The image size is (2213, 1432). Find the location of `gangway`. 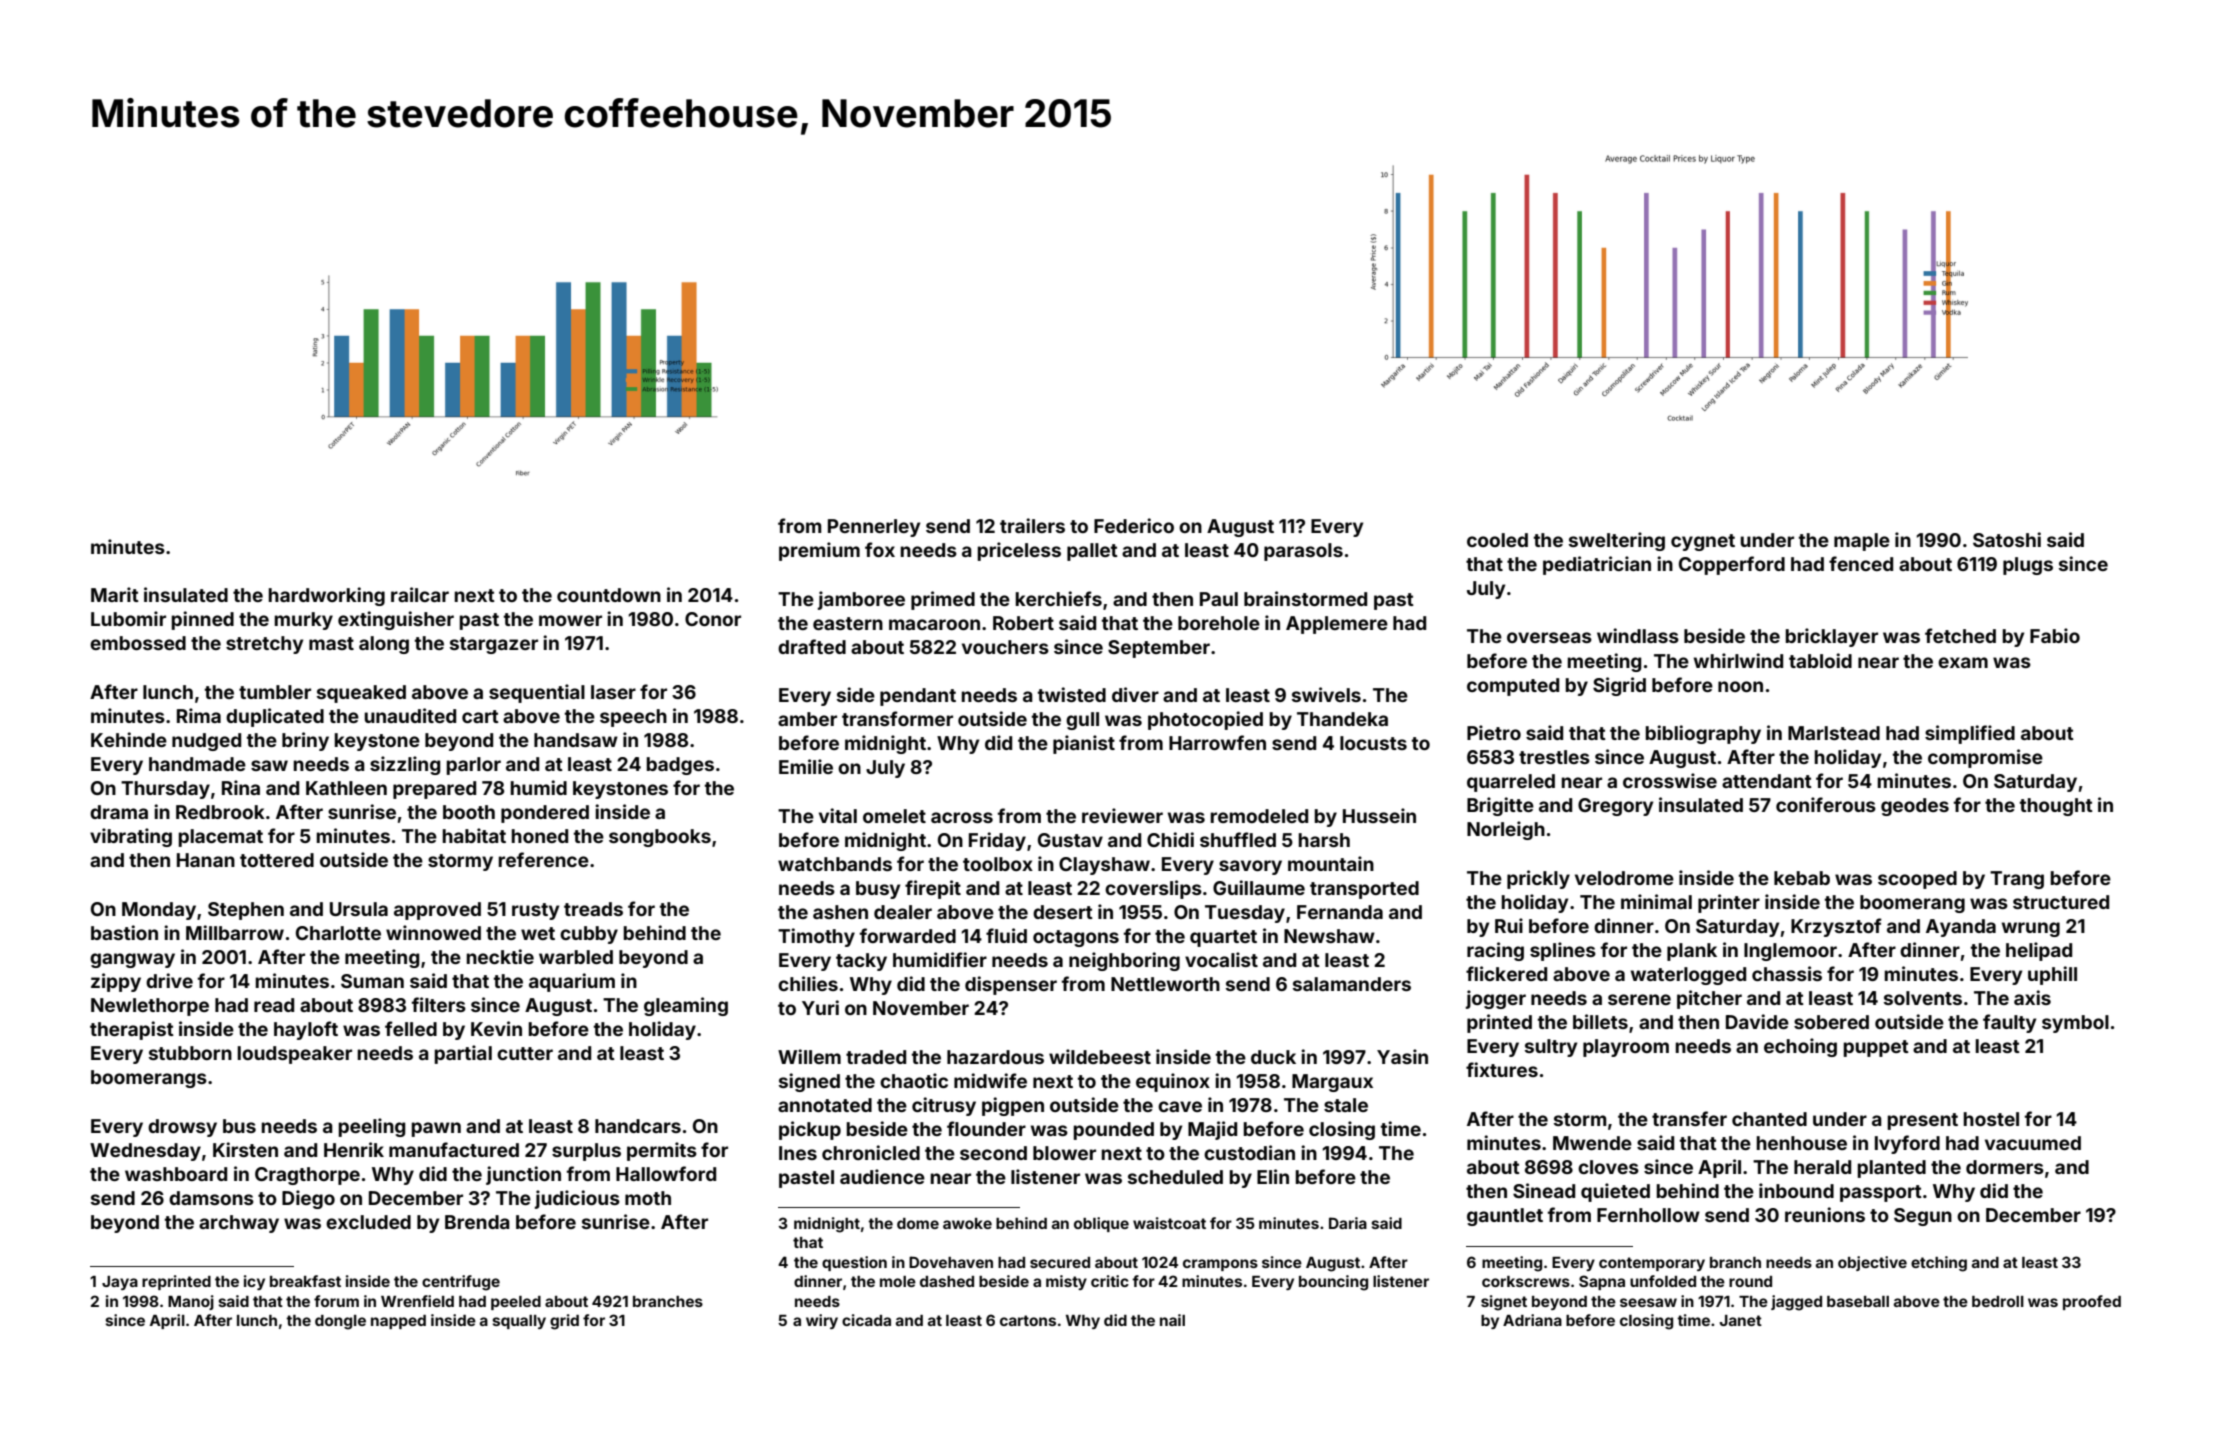

gangway is located at coordinates (132, 960).
